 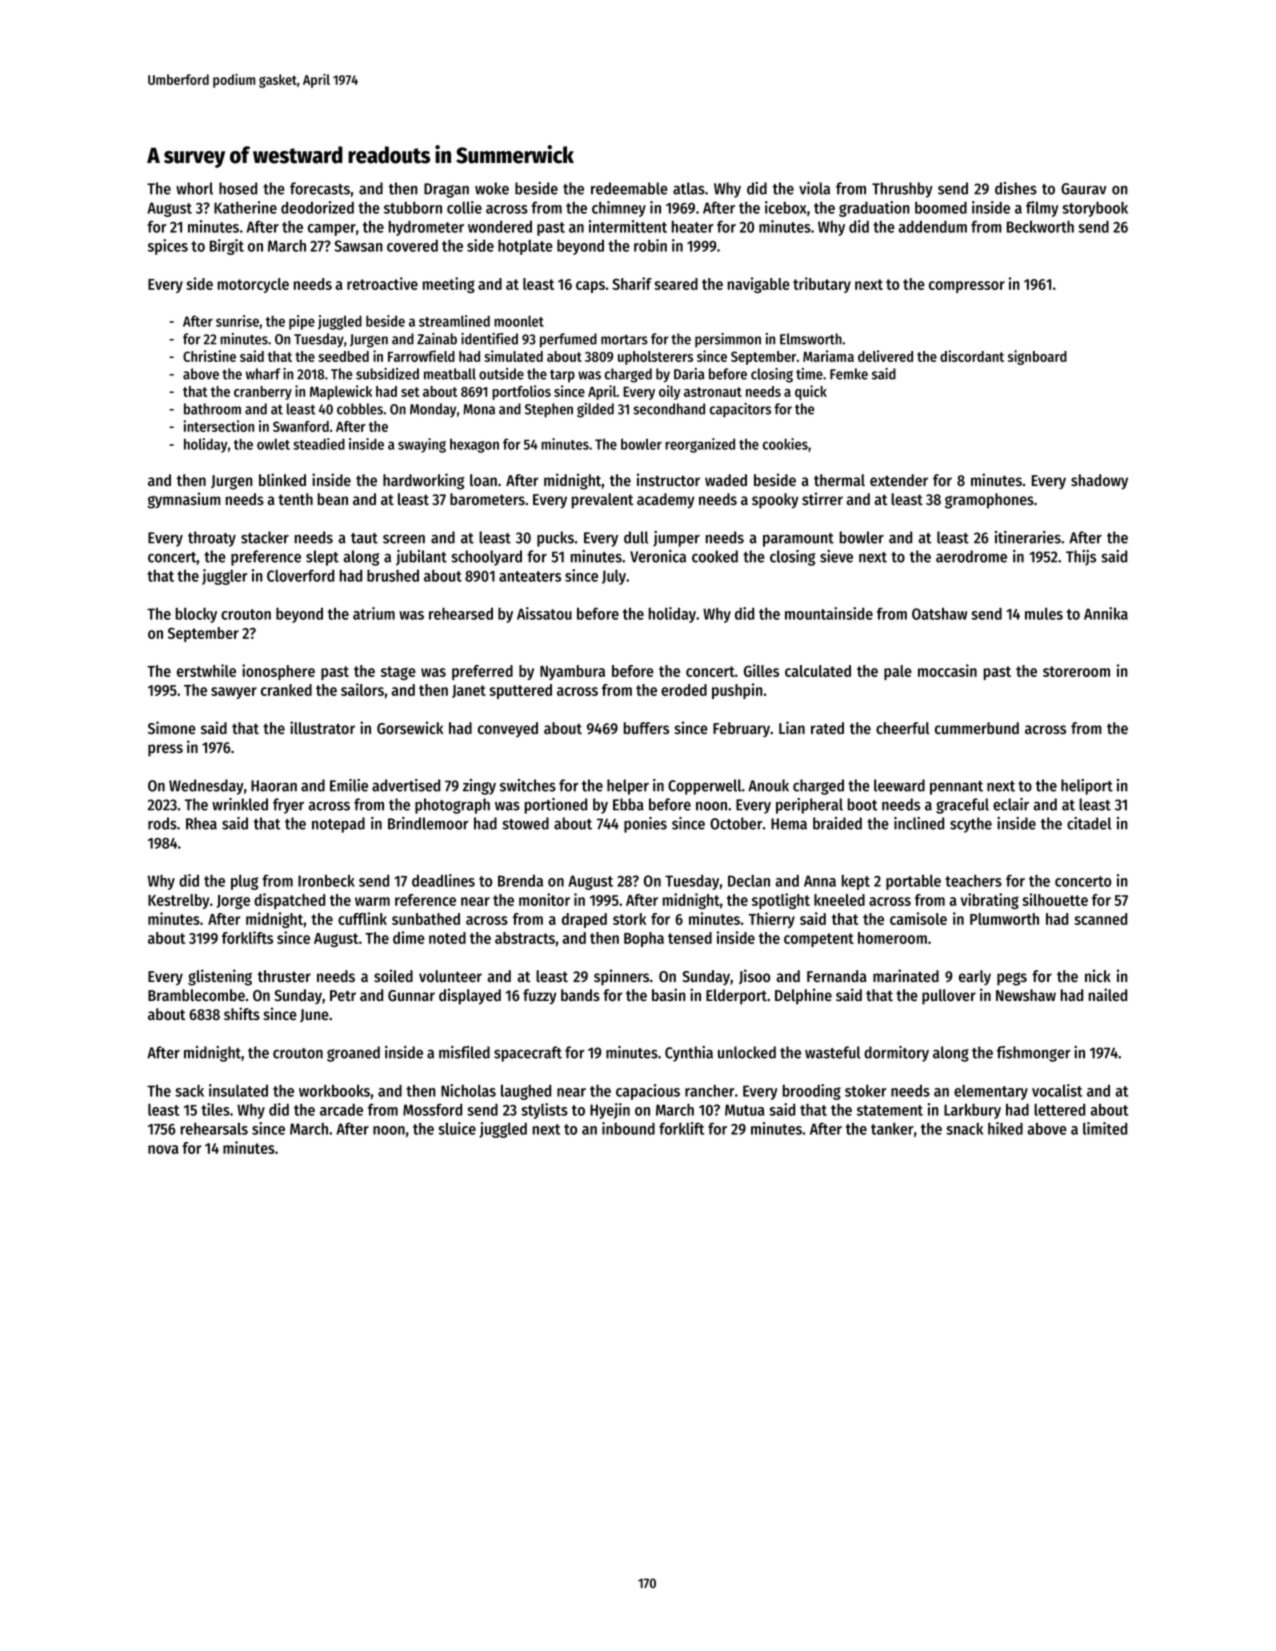 What do you see at coordinates (364, 538) in the image?
I see `taut` at bounding box center [364, 538].
